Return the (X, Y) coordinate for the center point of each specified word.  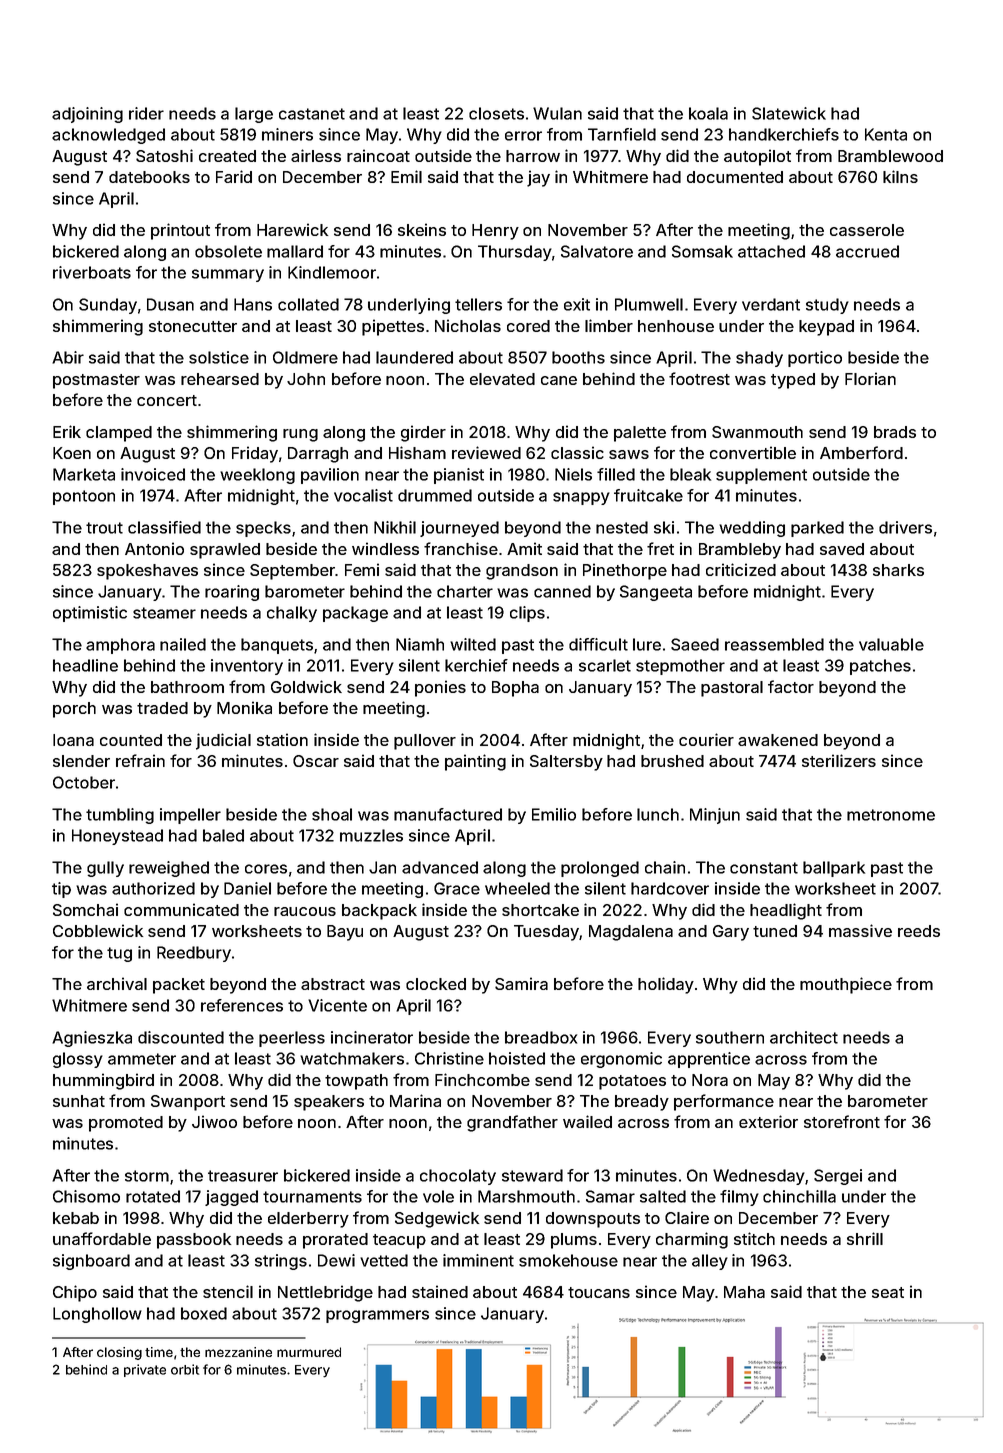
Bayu (345, 933)
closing (119, 1353)
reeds (919, 931)
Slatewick (789, 113)
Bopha (515, 689)
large (254, 115)
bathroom (187, 687)
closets (496, 113)
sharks (898, 570)
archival (117, 983)
